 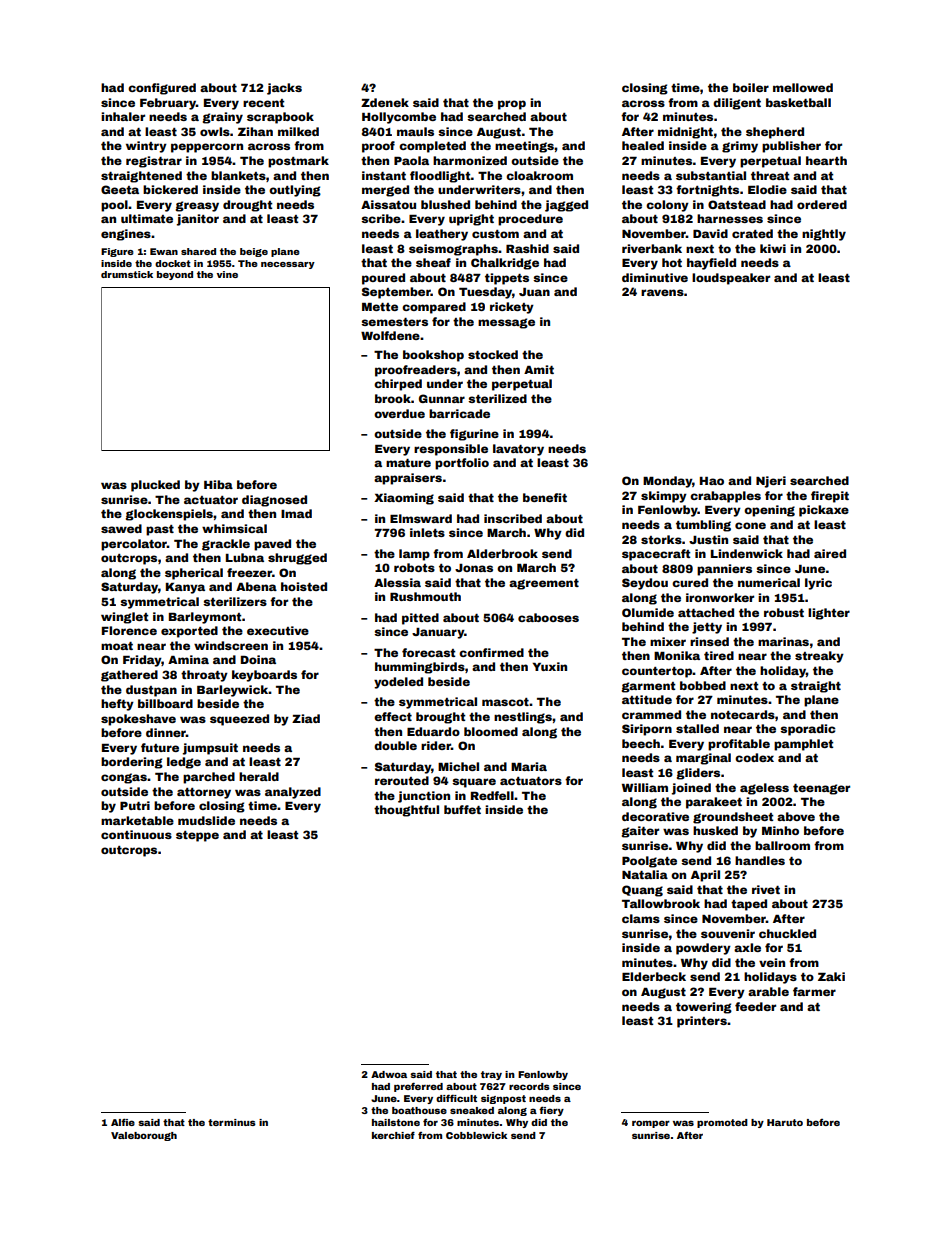 I want to click on terminus, so click(x=232, y=1122).
